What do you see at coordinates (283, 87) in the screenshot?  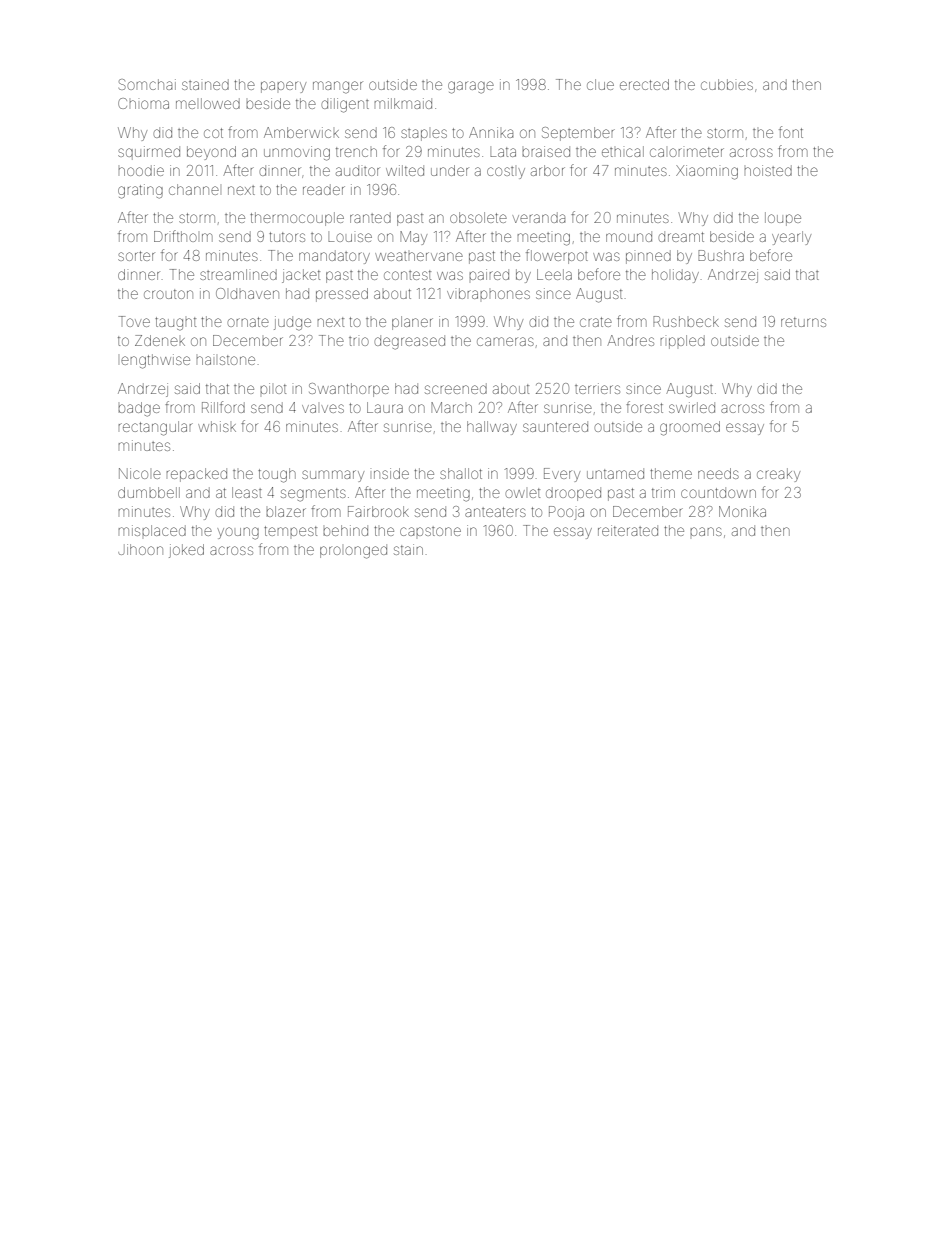 I see `papery` at bounding box center [283, 87].
